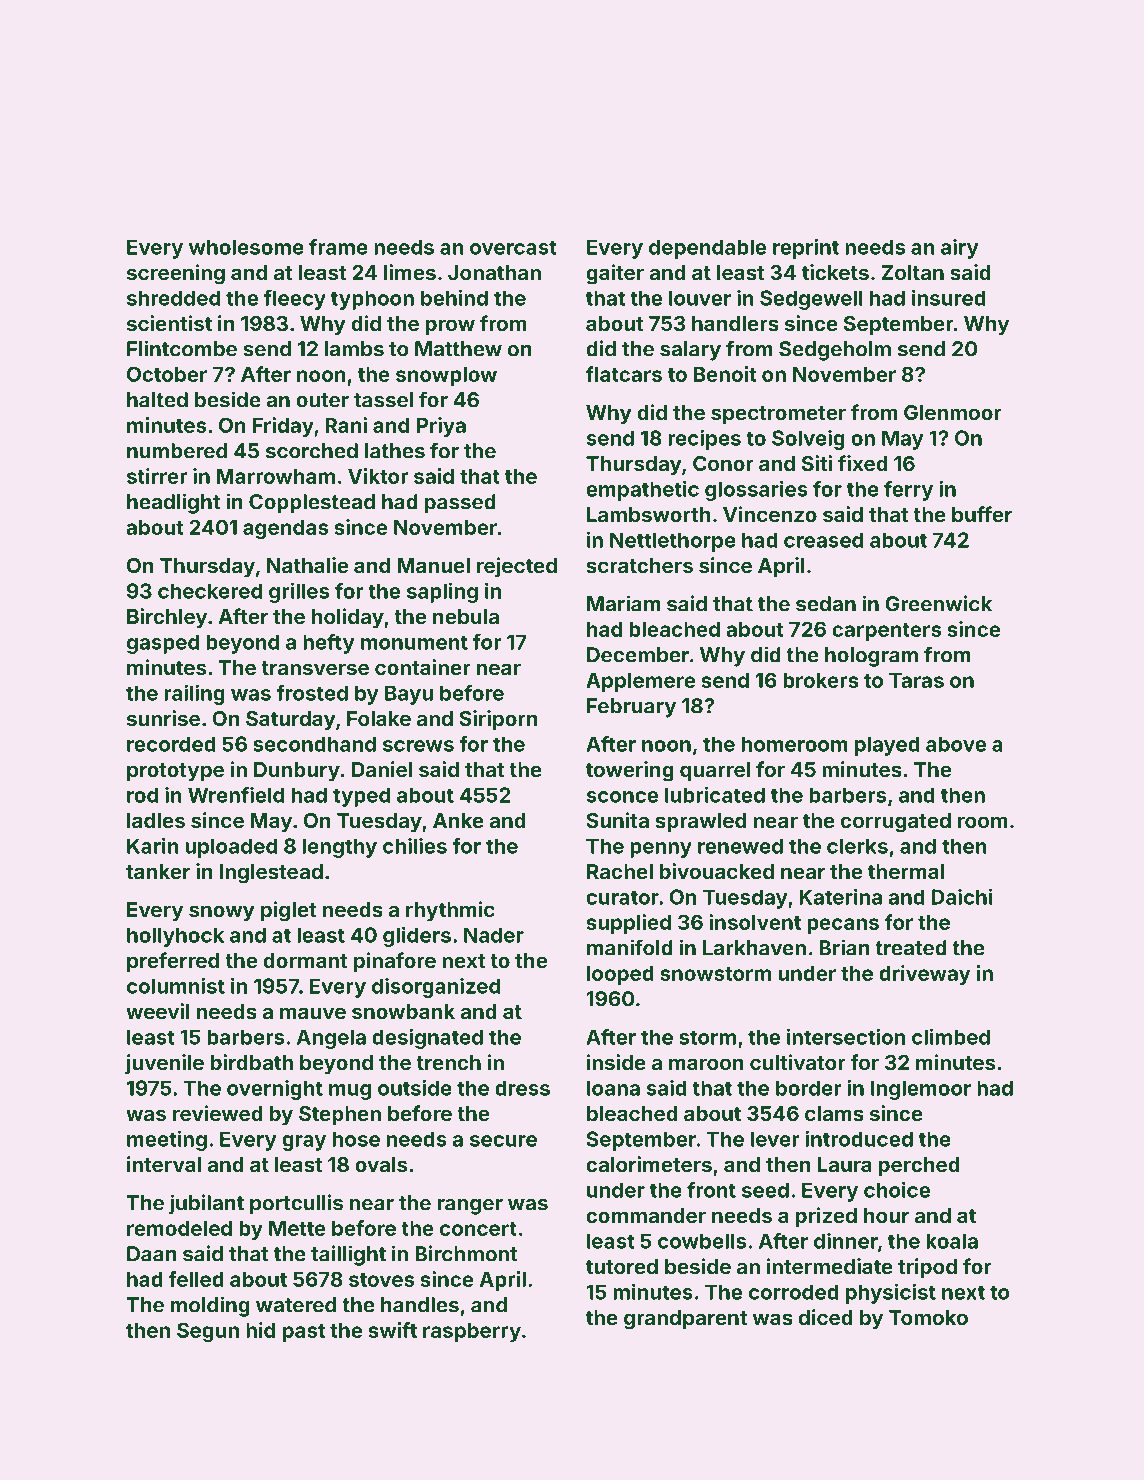 The width and height of the document is (1144, 1480). What do you see at coordinates (513, 247) in the document?
I see `overcast` at bounding box center [513, 247].
